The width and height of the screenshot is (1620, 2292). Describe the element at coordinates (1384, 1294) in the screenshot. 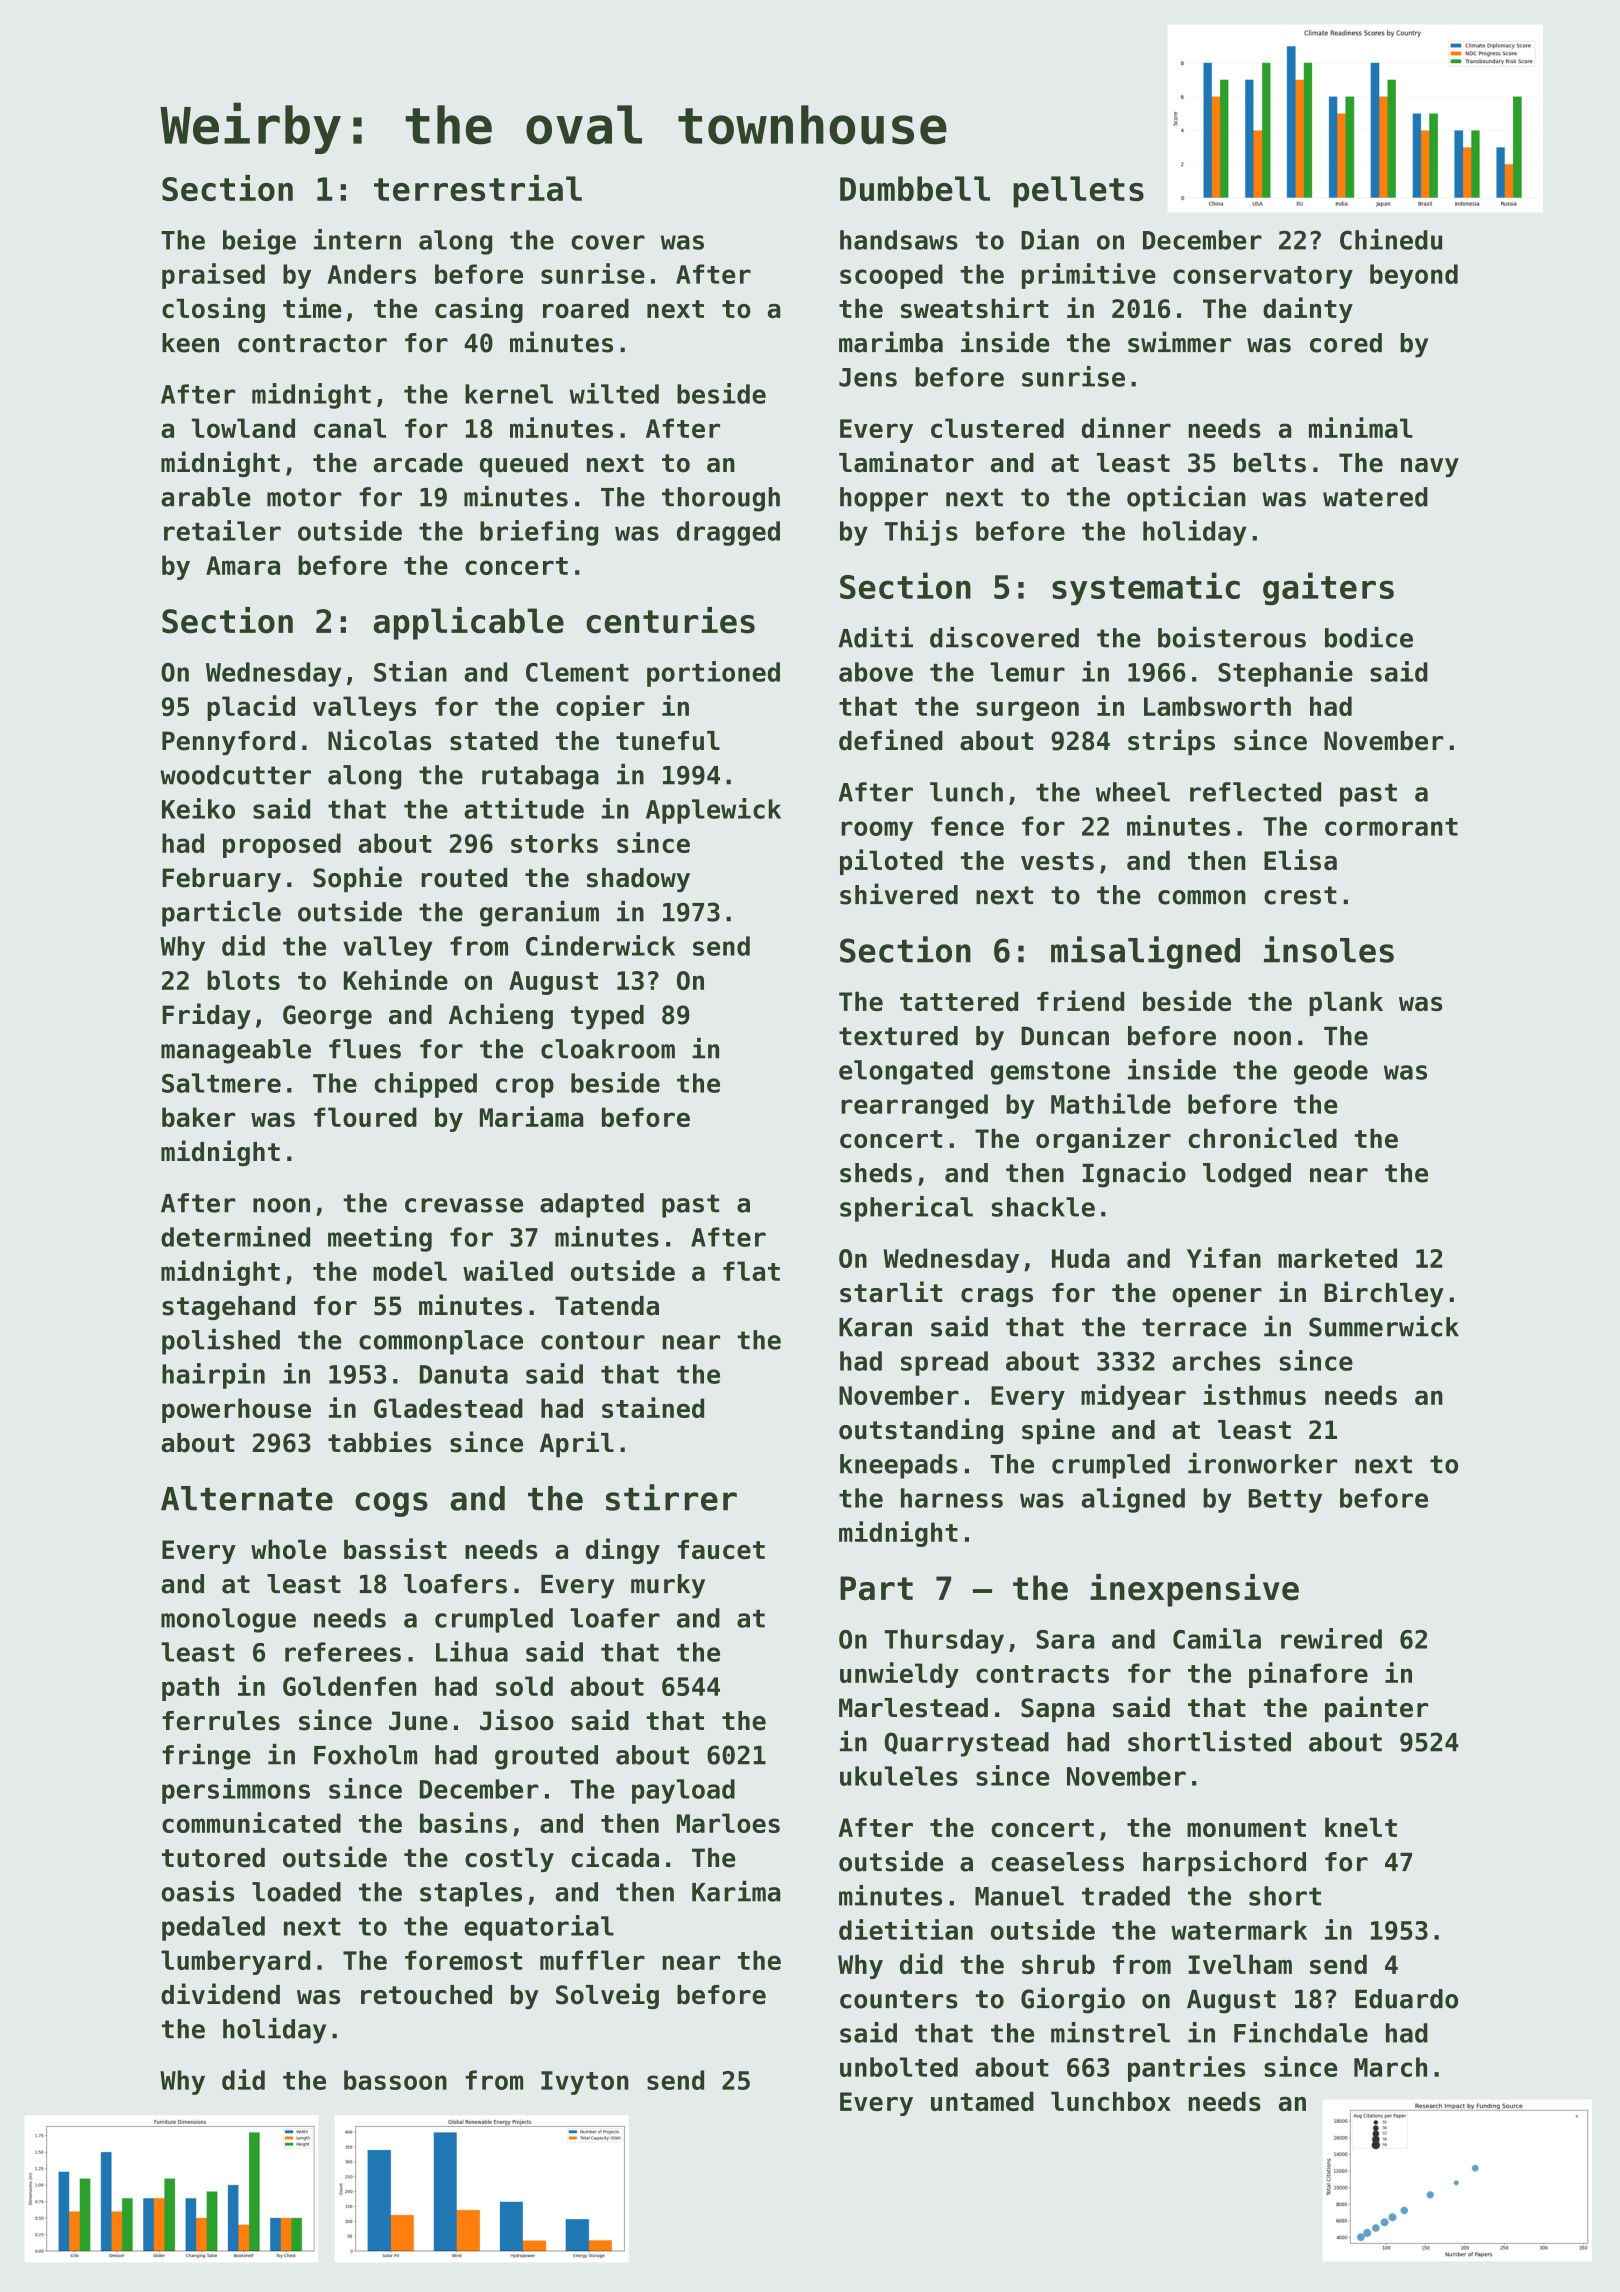

I see `Birchley` at that location.
